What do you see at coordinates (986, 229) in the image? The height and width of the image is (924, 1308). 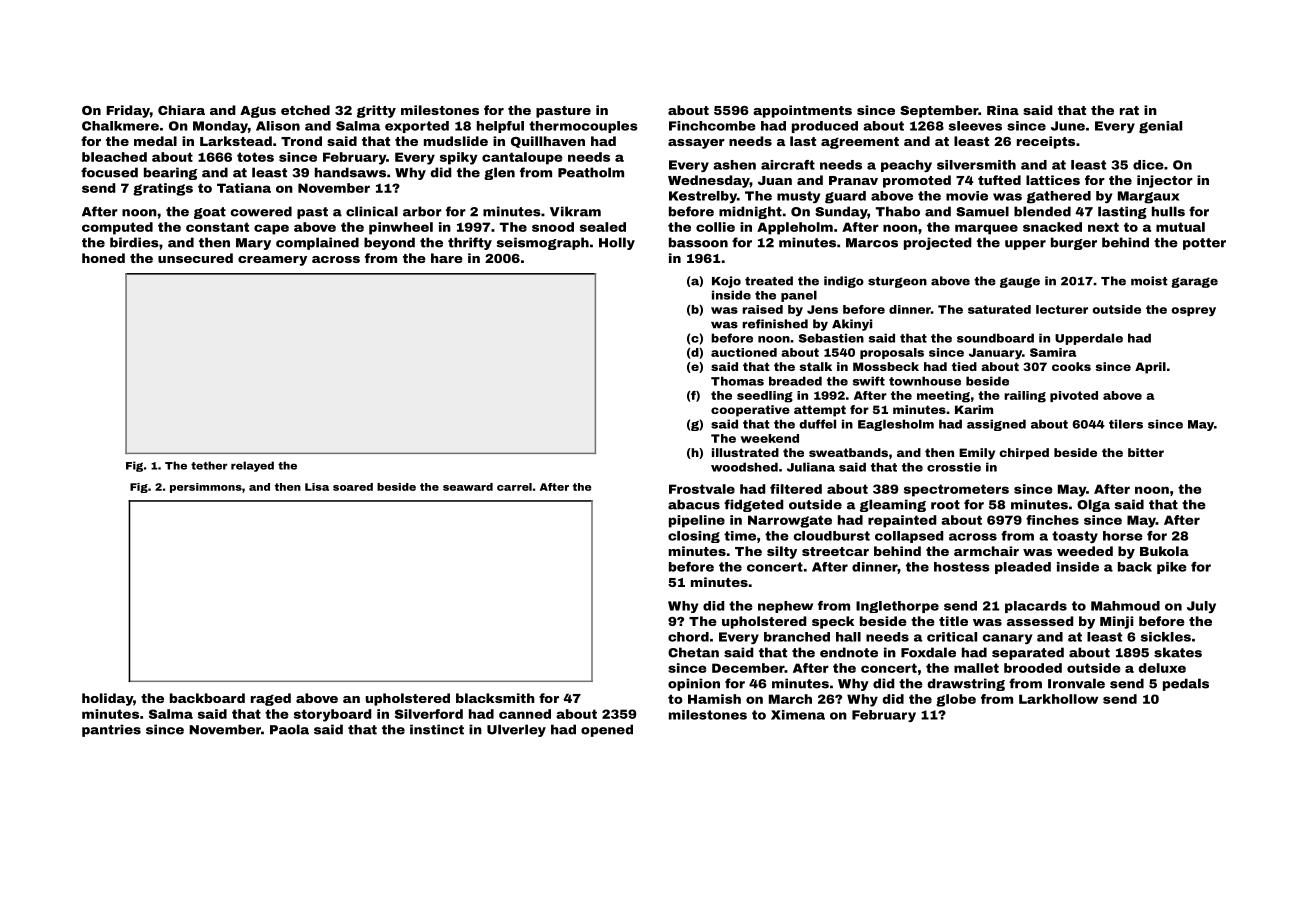 I see `marquee` at bounding box center [986, 229].
